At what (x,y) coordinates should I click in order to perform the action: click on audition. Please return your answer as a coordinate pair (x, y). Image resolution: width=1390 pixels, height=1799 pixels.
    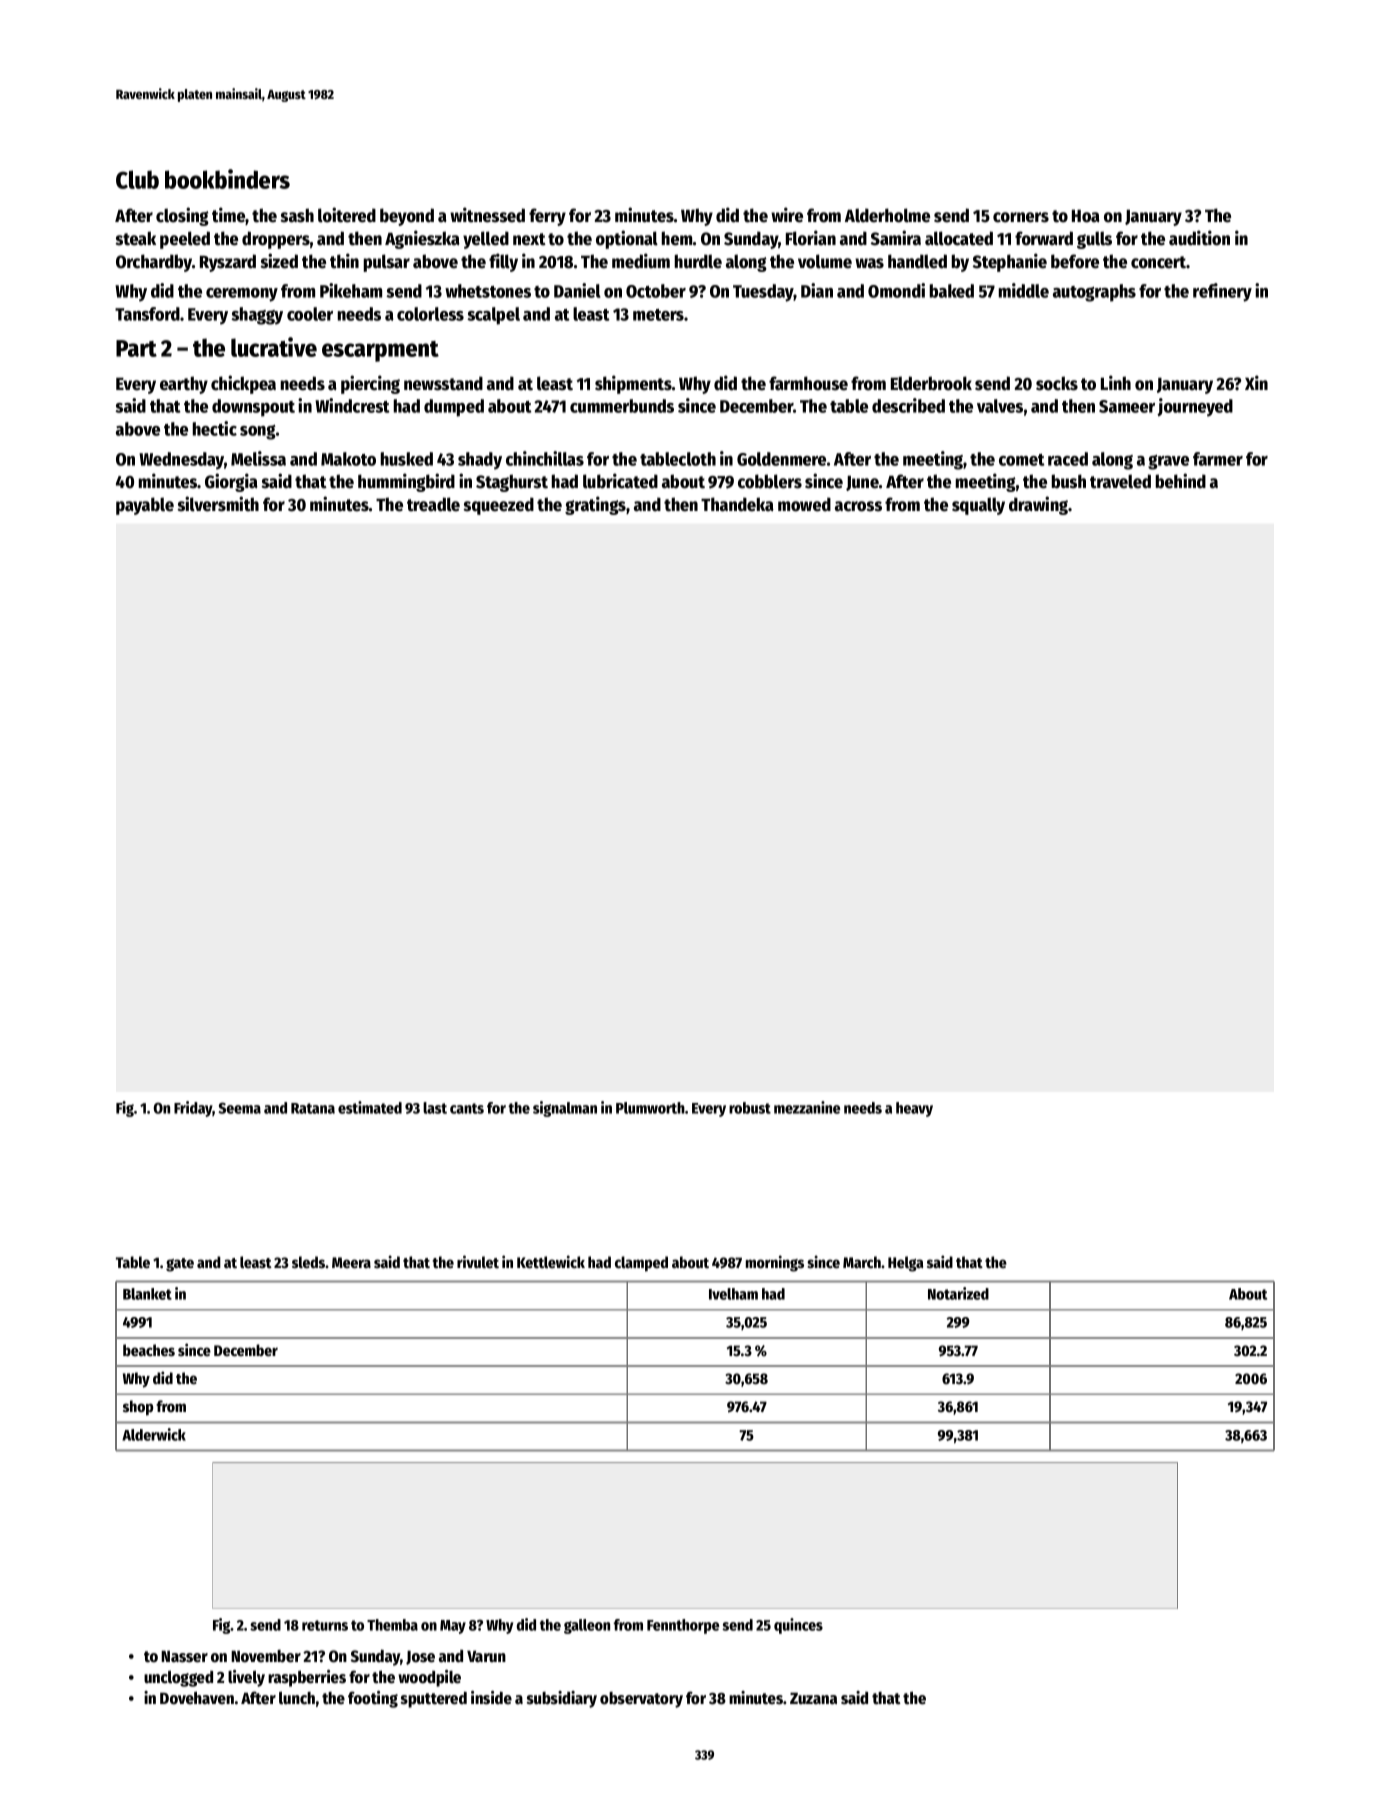
    Looking at the image, I should click on (1199, 238).
